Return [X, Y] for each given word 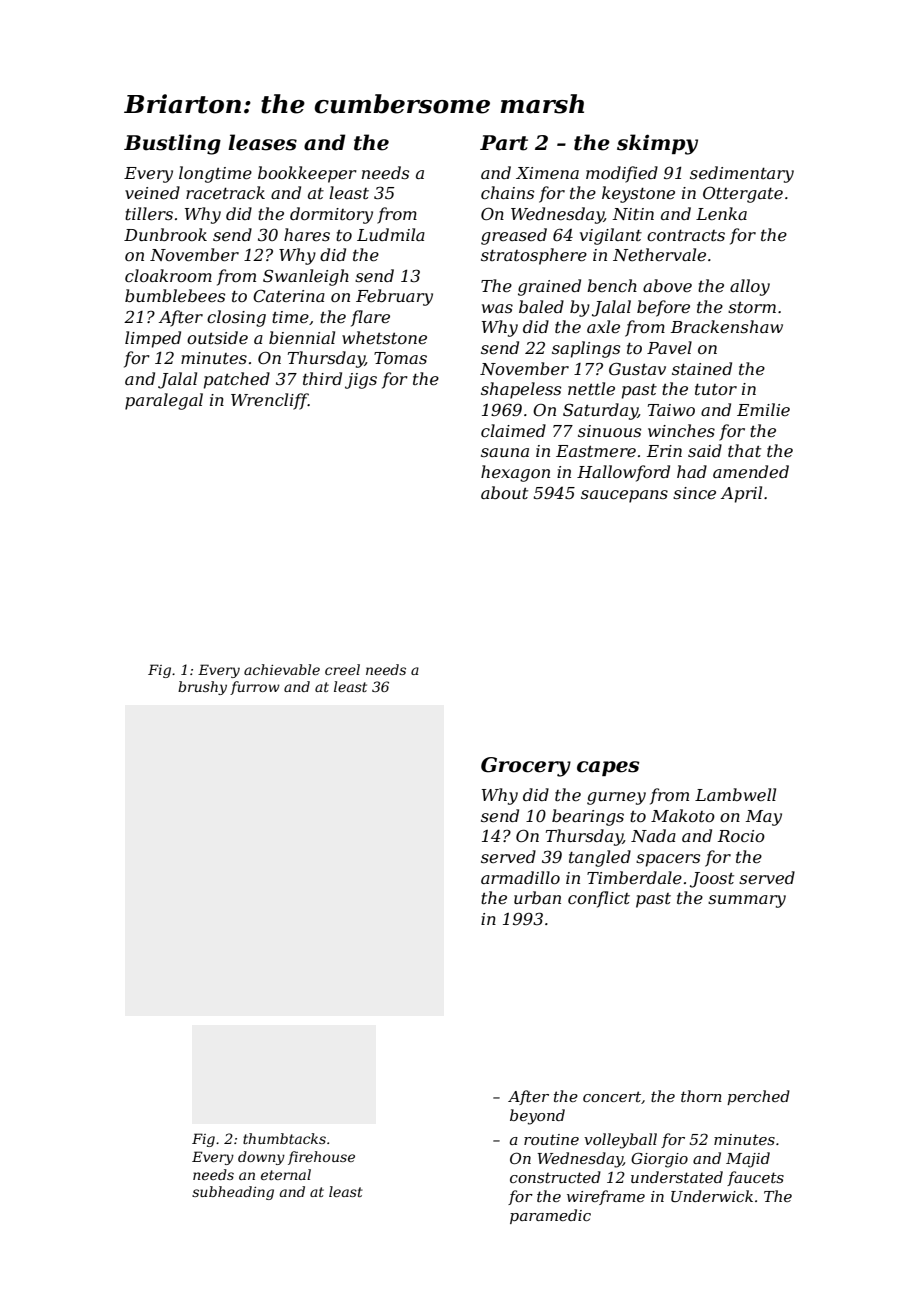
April [741, 494]
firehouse [321, 1158]
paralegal [164, 401]
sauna [505, 452]
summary [747, 901]
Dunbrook [165, 234]
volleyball [620, 1141]
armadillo [520, 877]
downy [261, 1158]
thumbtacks [284, 1138]
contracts [686, 235]
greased [514, 236]
